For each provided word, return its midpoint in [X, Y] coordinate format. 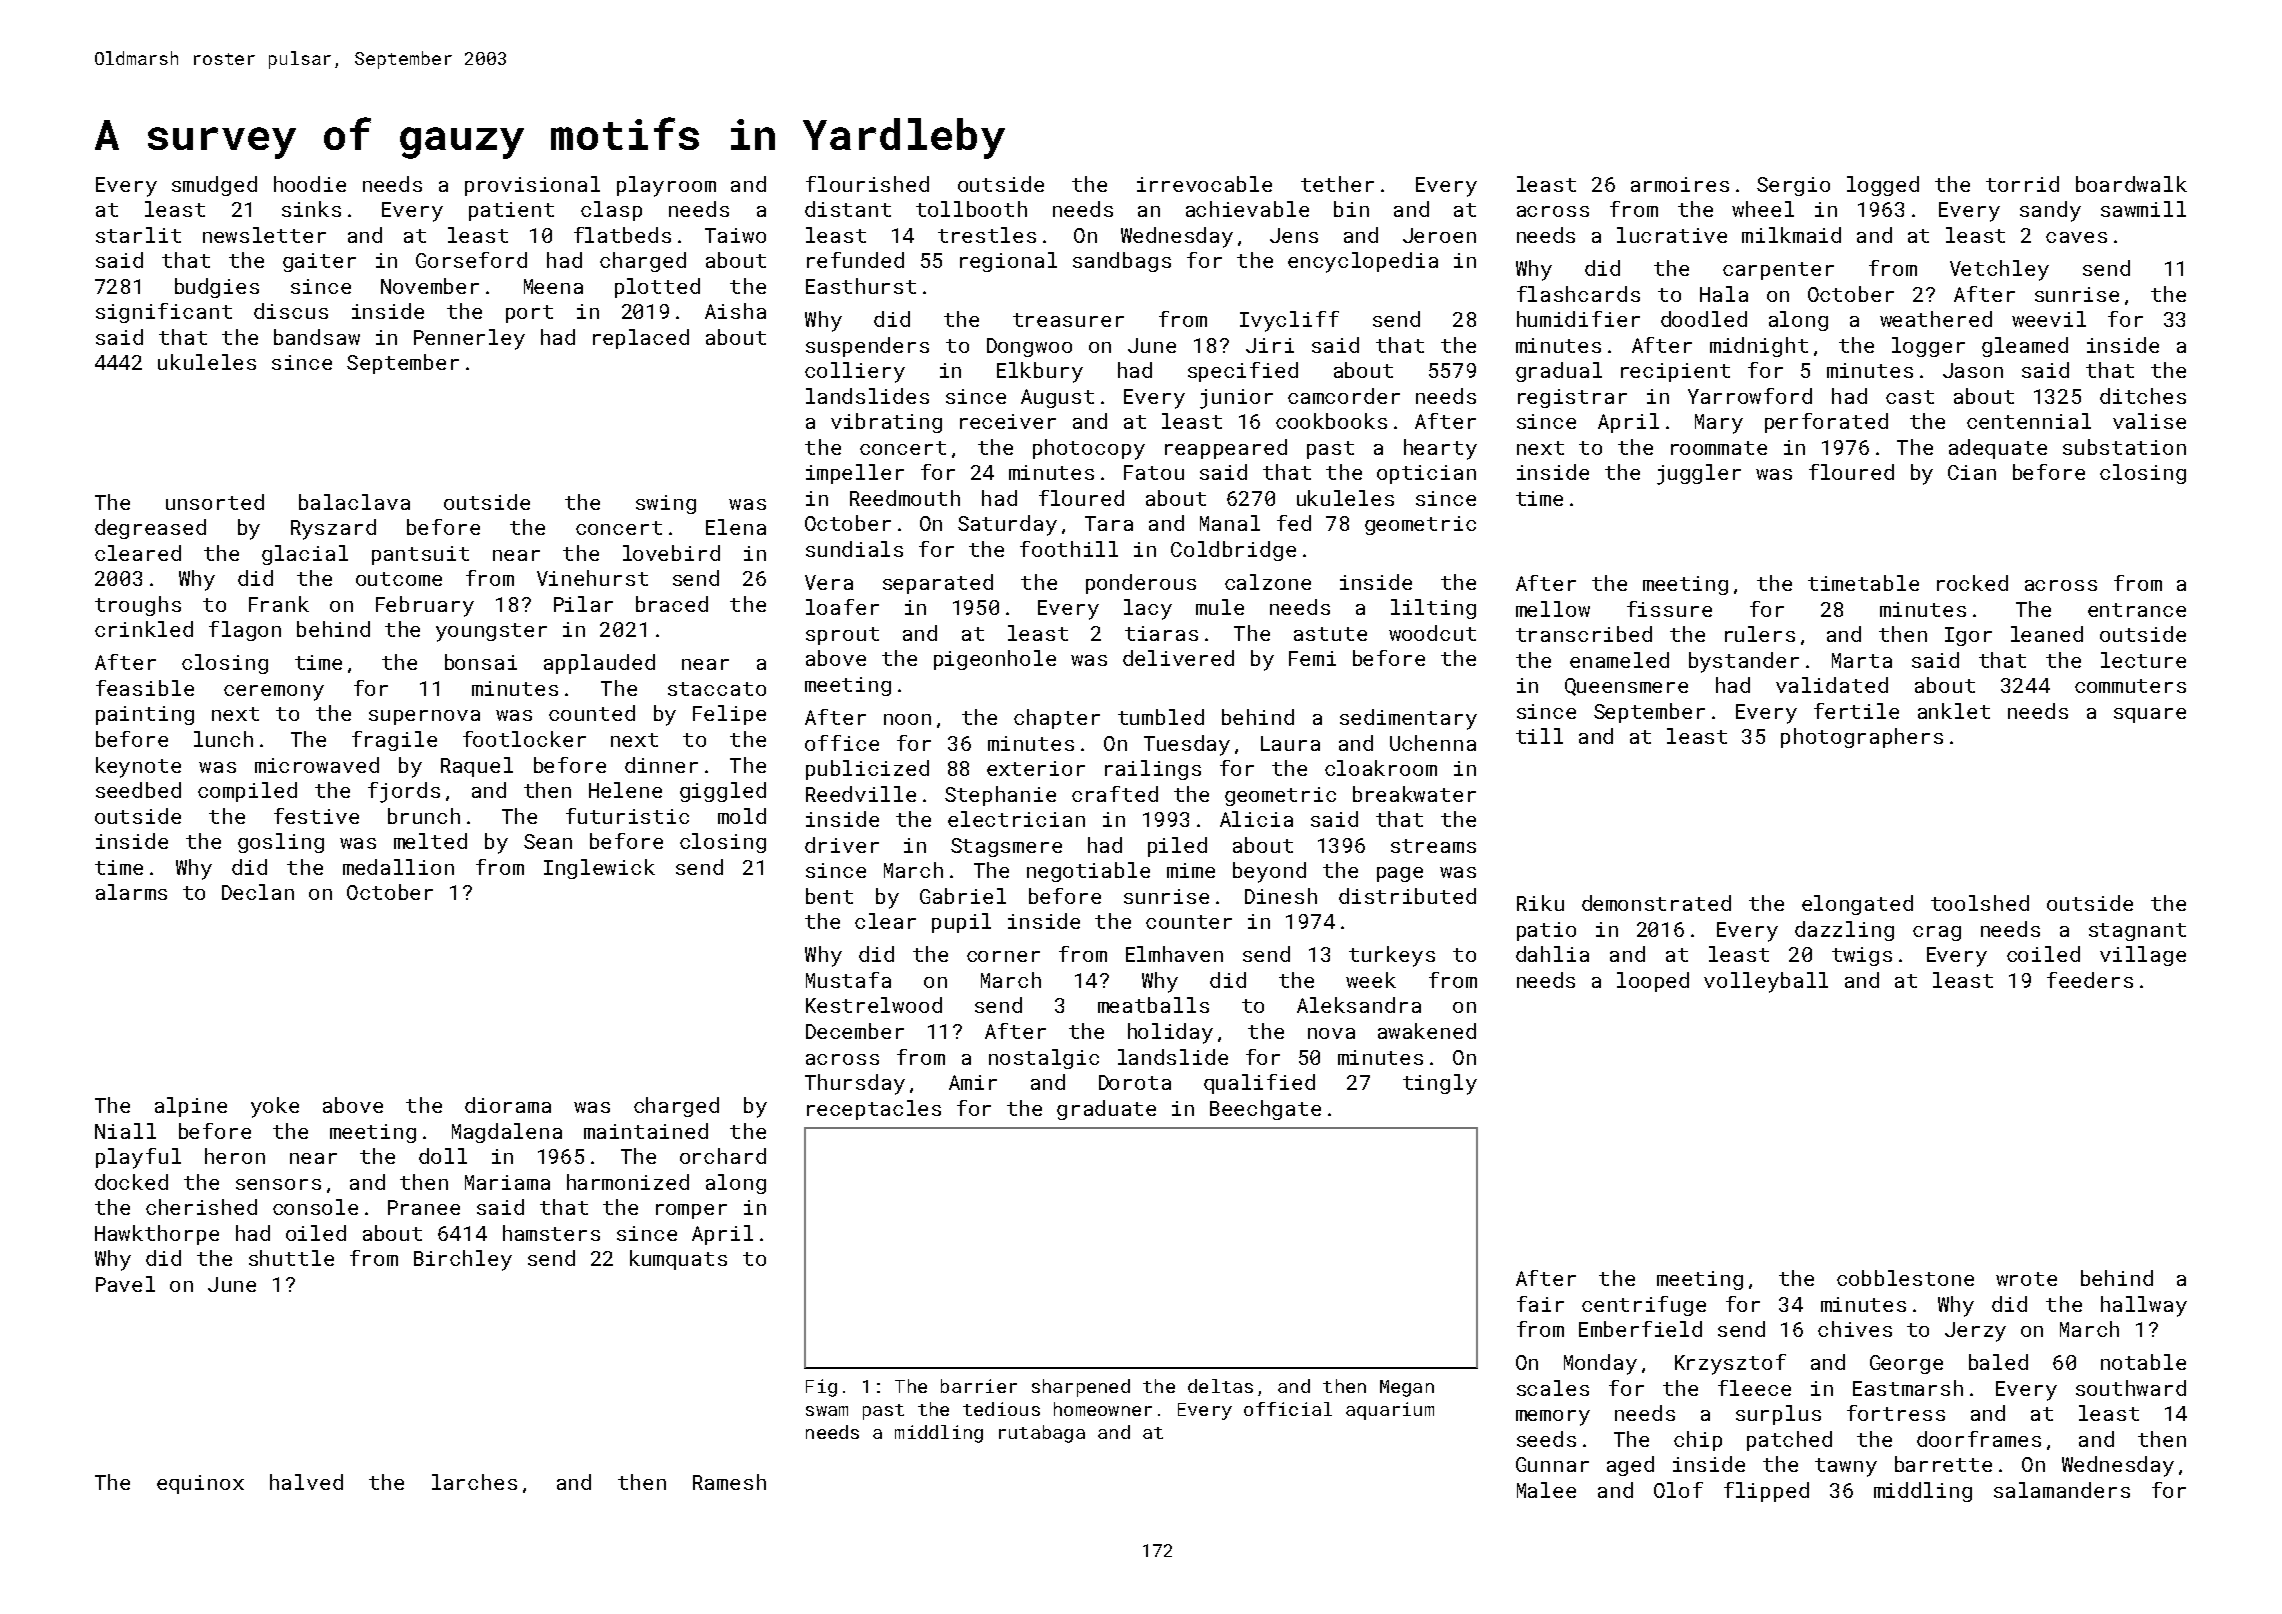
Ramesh [729, 1482]
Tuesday [1187, 745]
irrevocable [1204, 184]
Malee [1546, 1490]
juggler [1699, 474]
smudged [214, 186]
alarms [131, 892]
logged [1883, 186]
